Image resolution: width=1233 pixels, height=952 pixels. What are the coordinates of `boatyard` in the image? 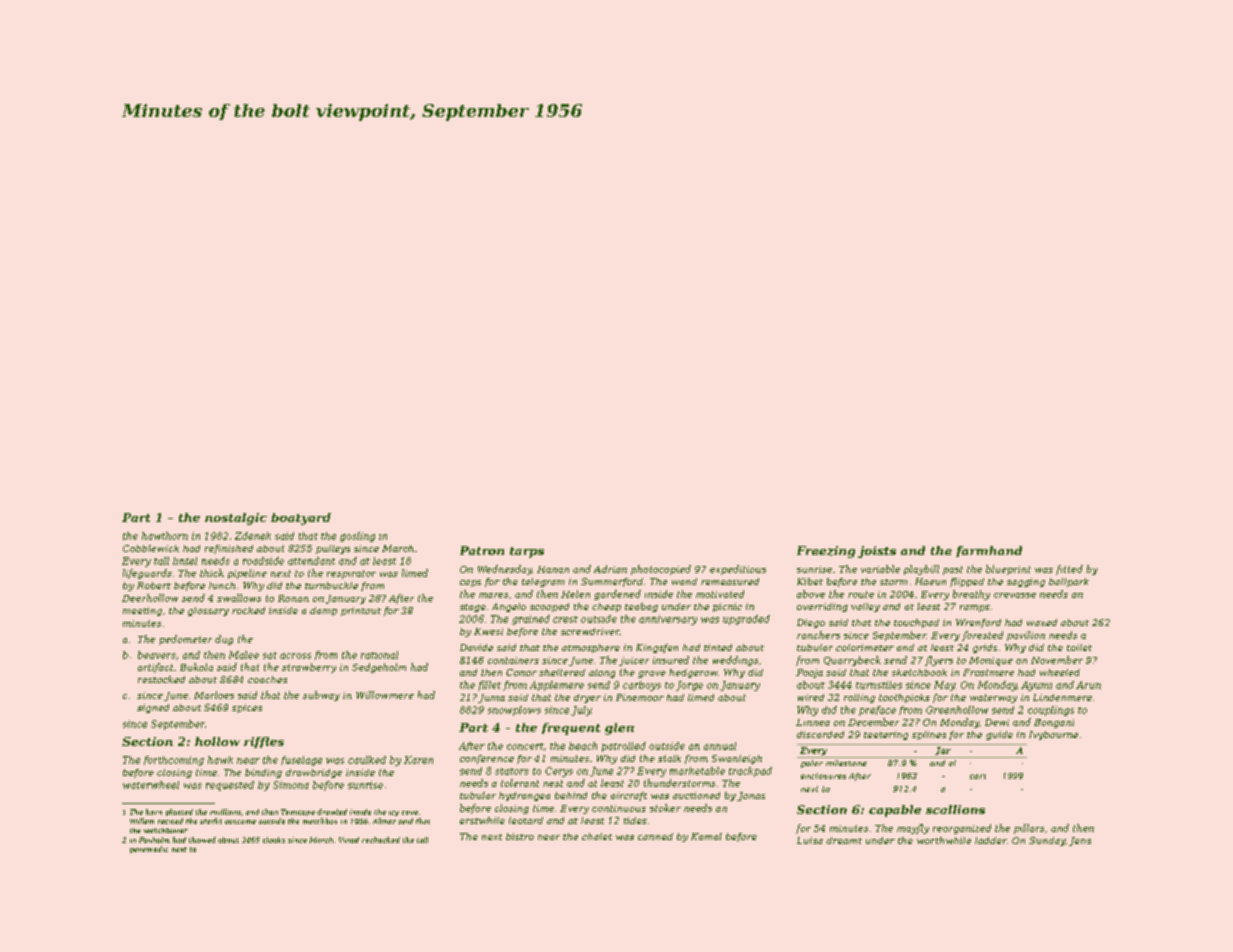 It's located at (301, 519).
